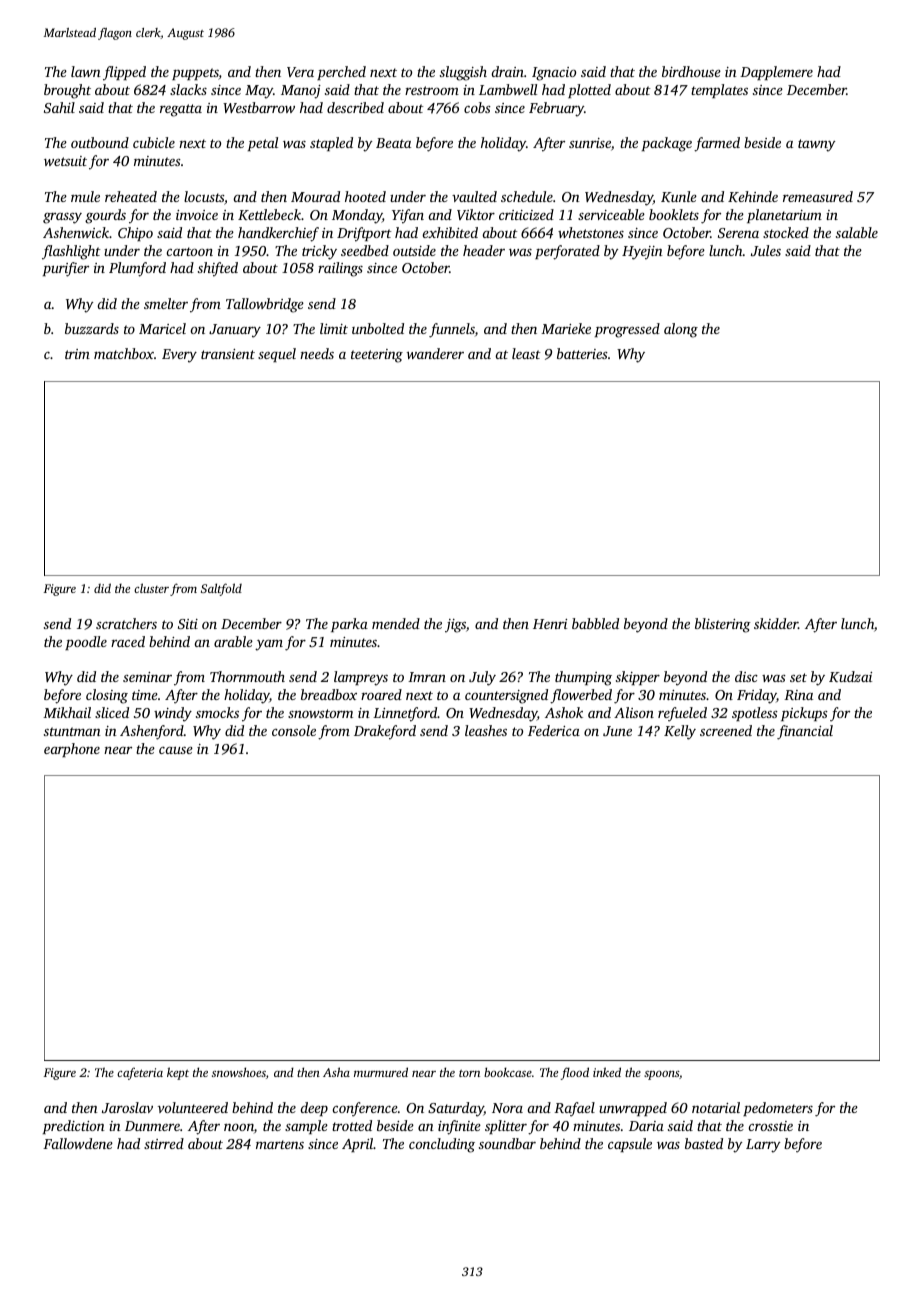 The width and height of the screenshot is (924, 1308). What do you see at coordinates (776, 623) in the screenshot?
I see `skidder` at bounding box center [776, 623].
